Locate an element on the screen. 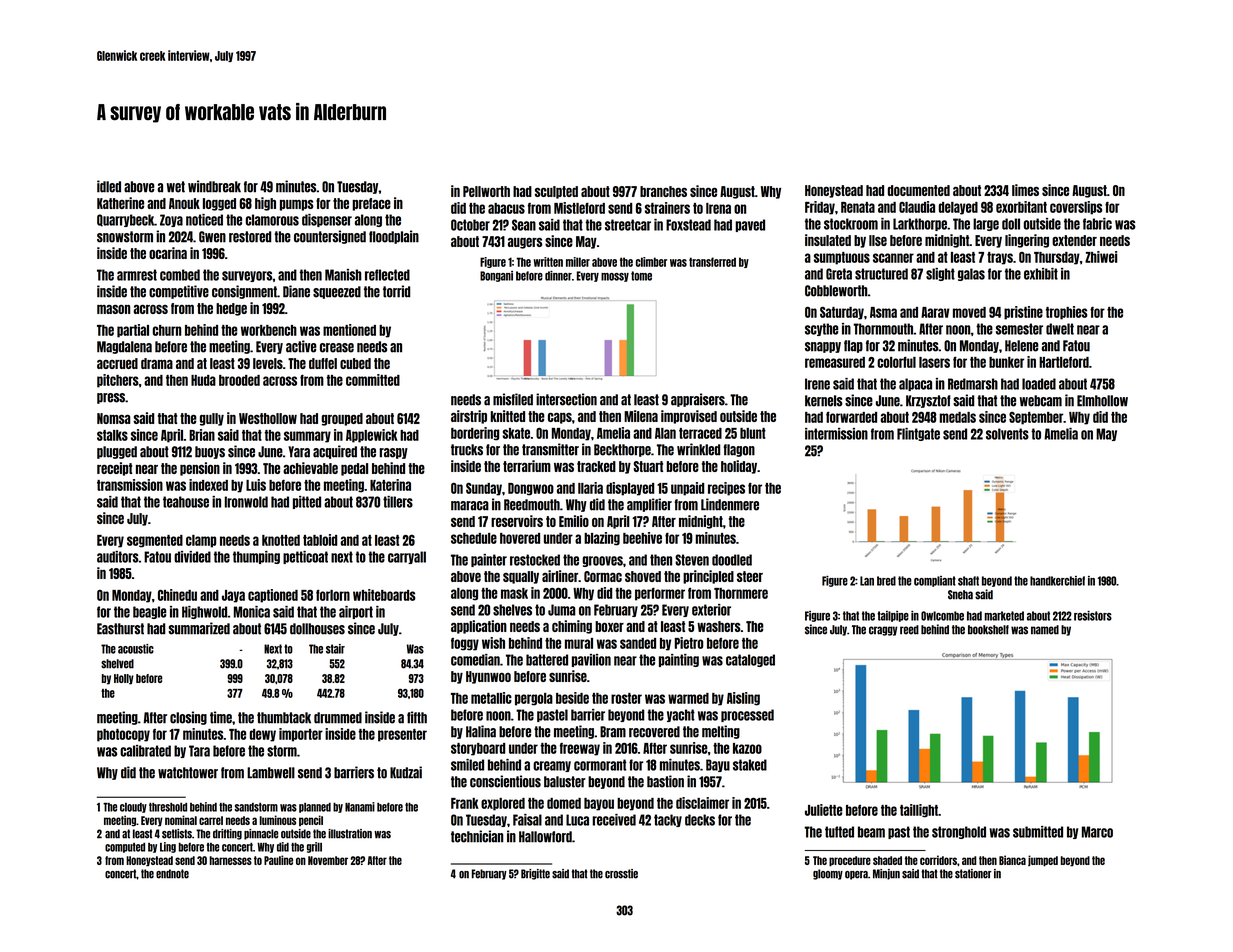  whiteboards is located at coordinates (384, 595).
